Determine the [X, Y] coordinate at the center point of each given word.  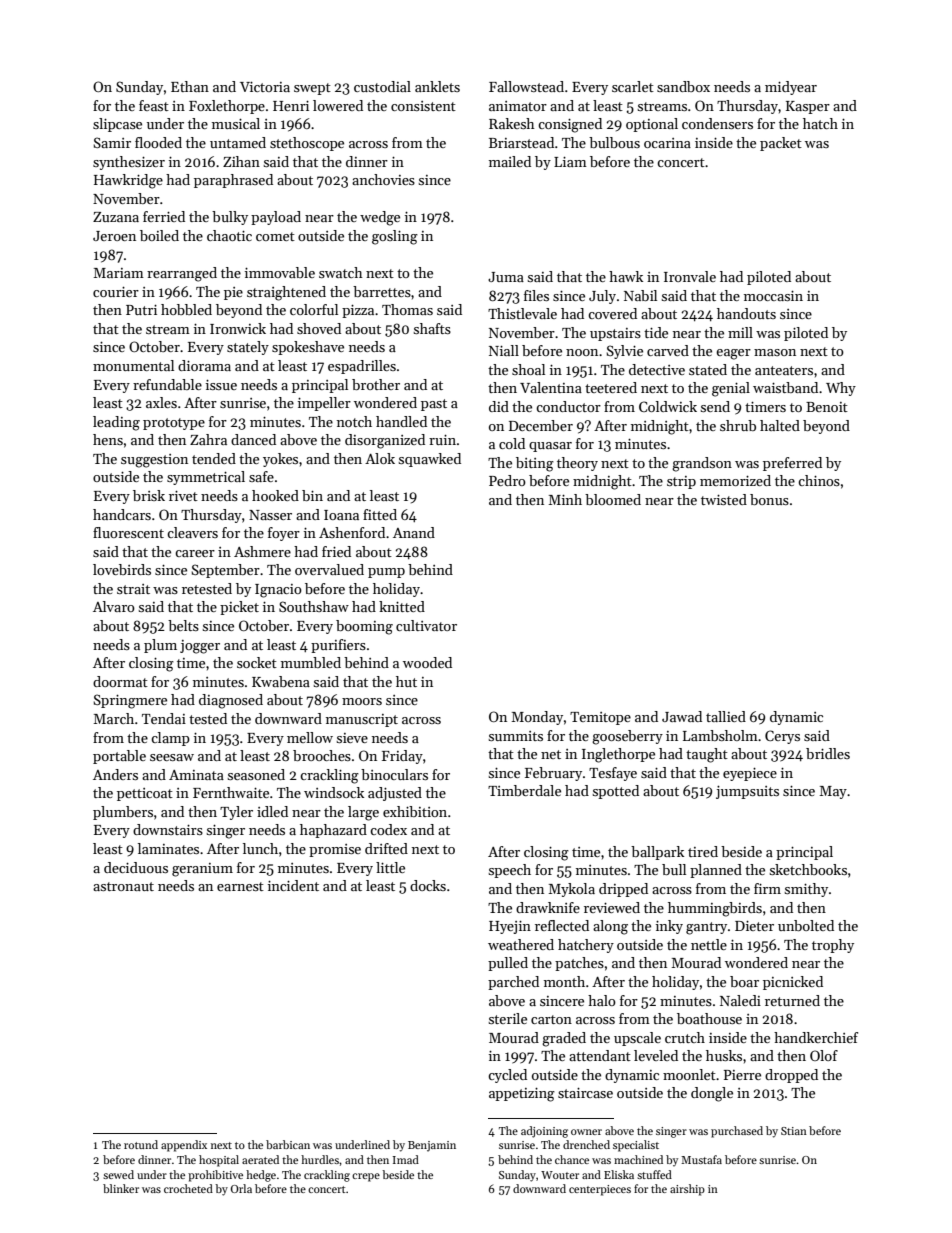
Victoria [265, 86]
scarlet [633, 86]
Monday [537, 718]
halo [602, 1000]
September [225, 571]
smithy [806, 890]
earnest [240, 886]
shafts [432, 328]
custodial [382, 86]
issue [221, 384]
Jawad [682, 716]
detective [657, 369]
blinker [121, 1188]
